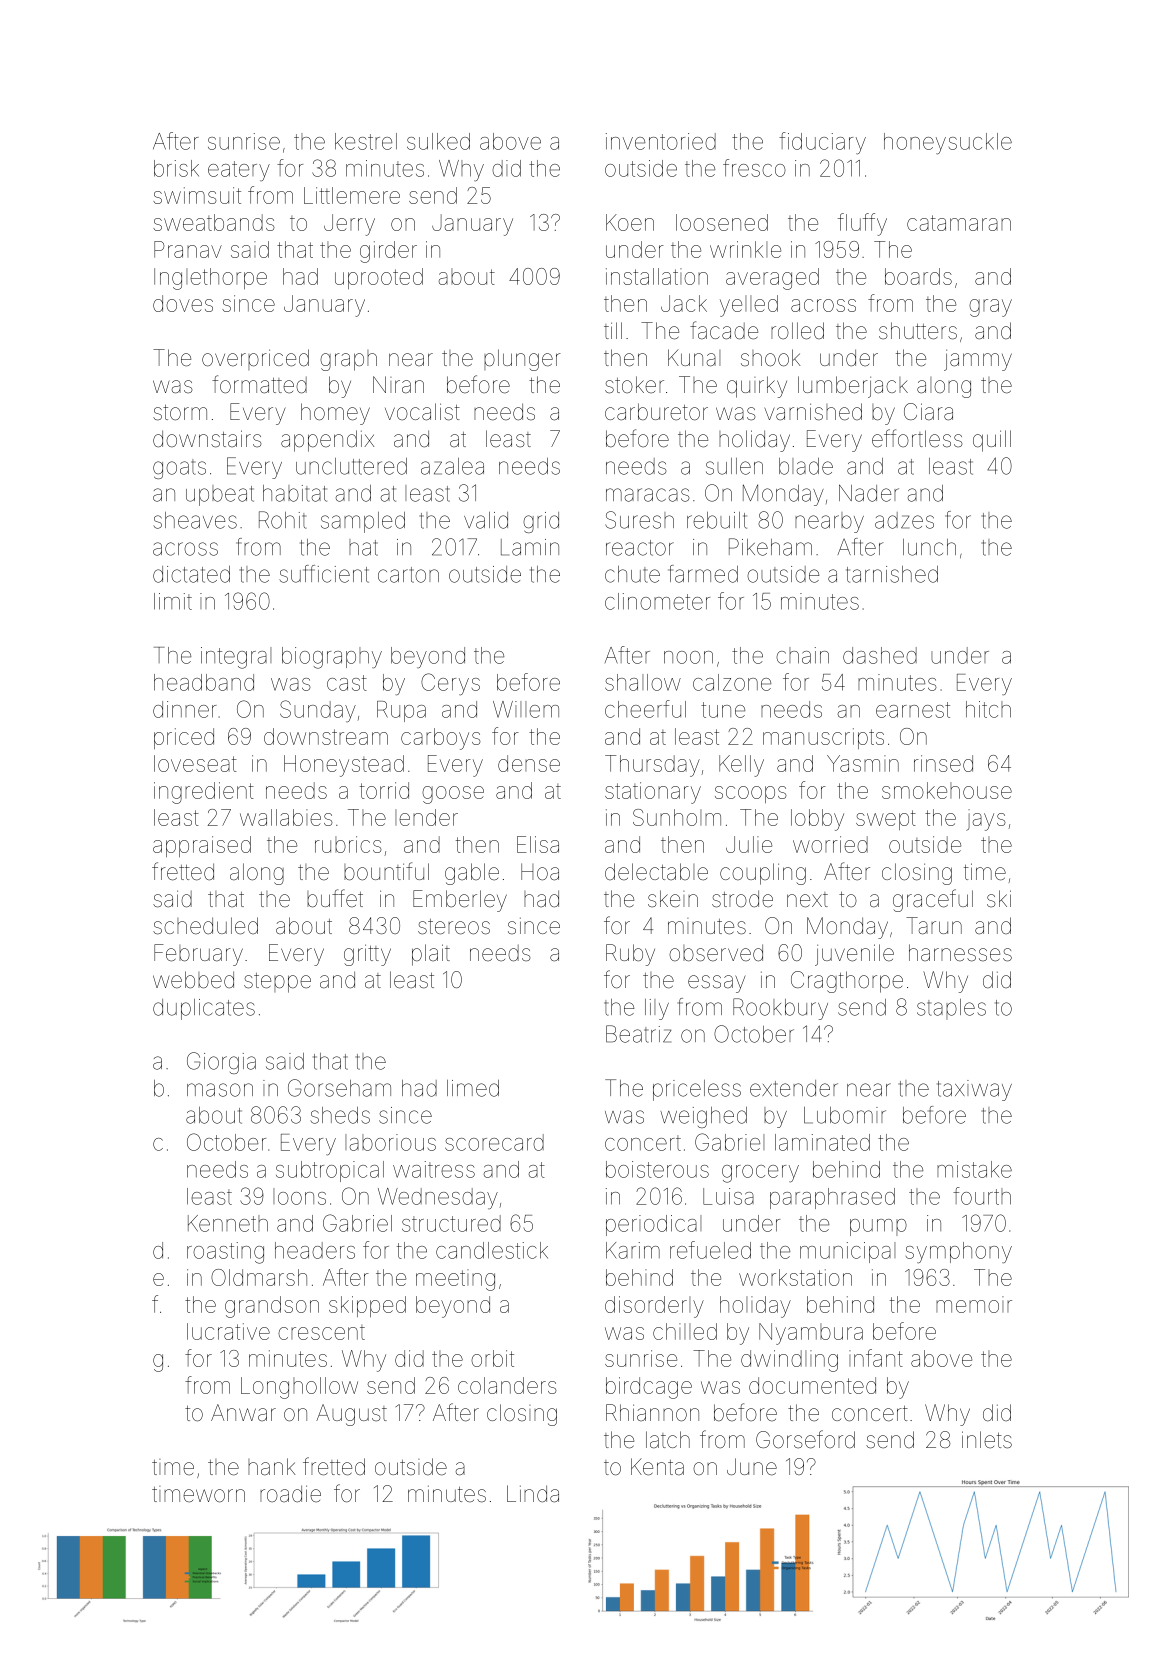 The width and height of the screenshot is (1165, 1654). I want to click on next, so click(807, 900).
